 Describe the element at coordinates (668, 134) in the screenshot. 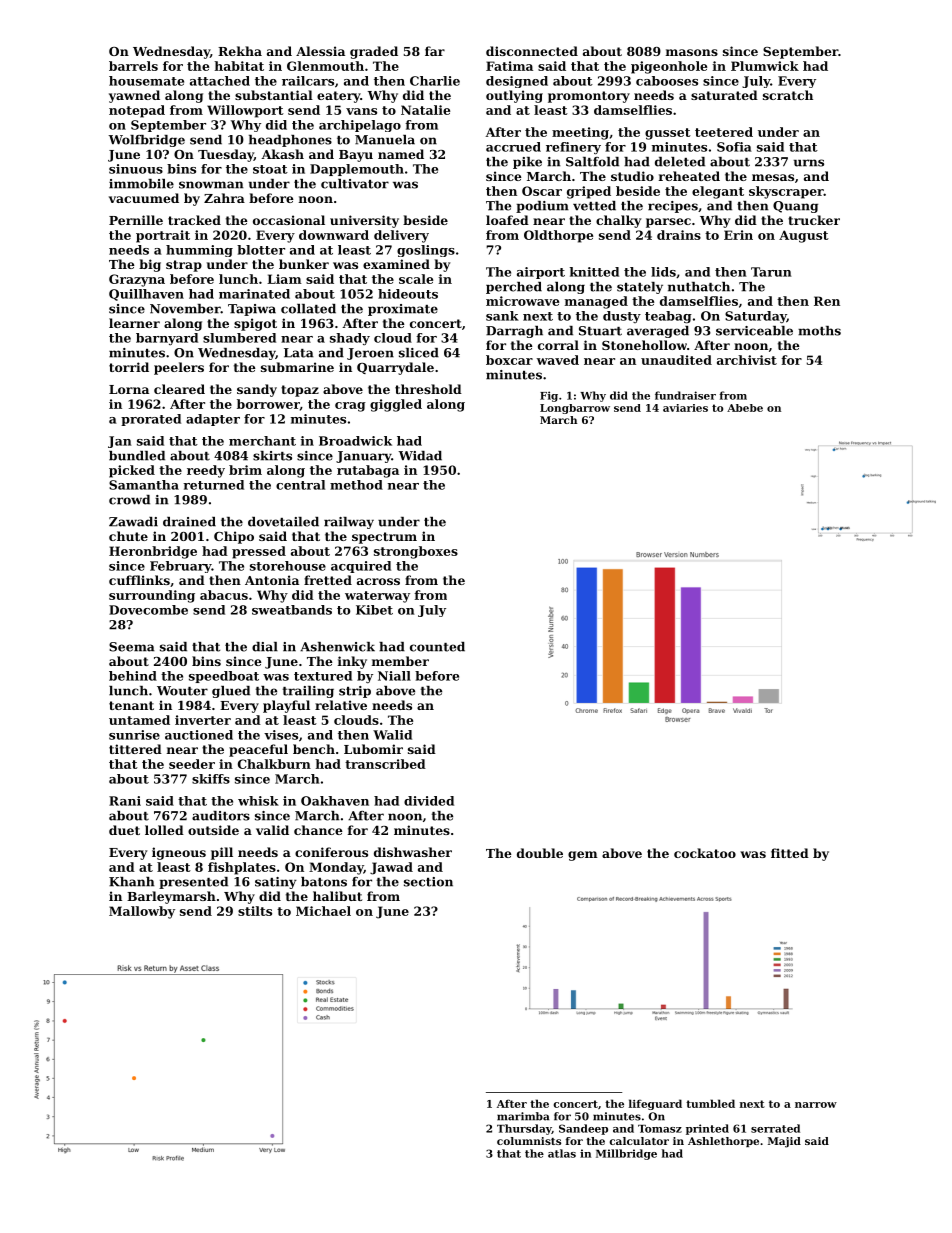

I see `gusset` at that location.
